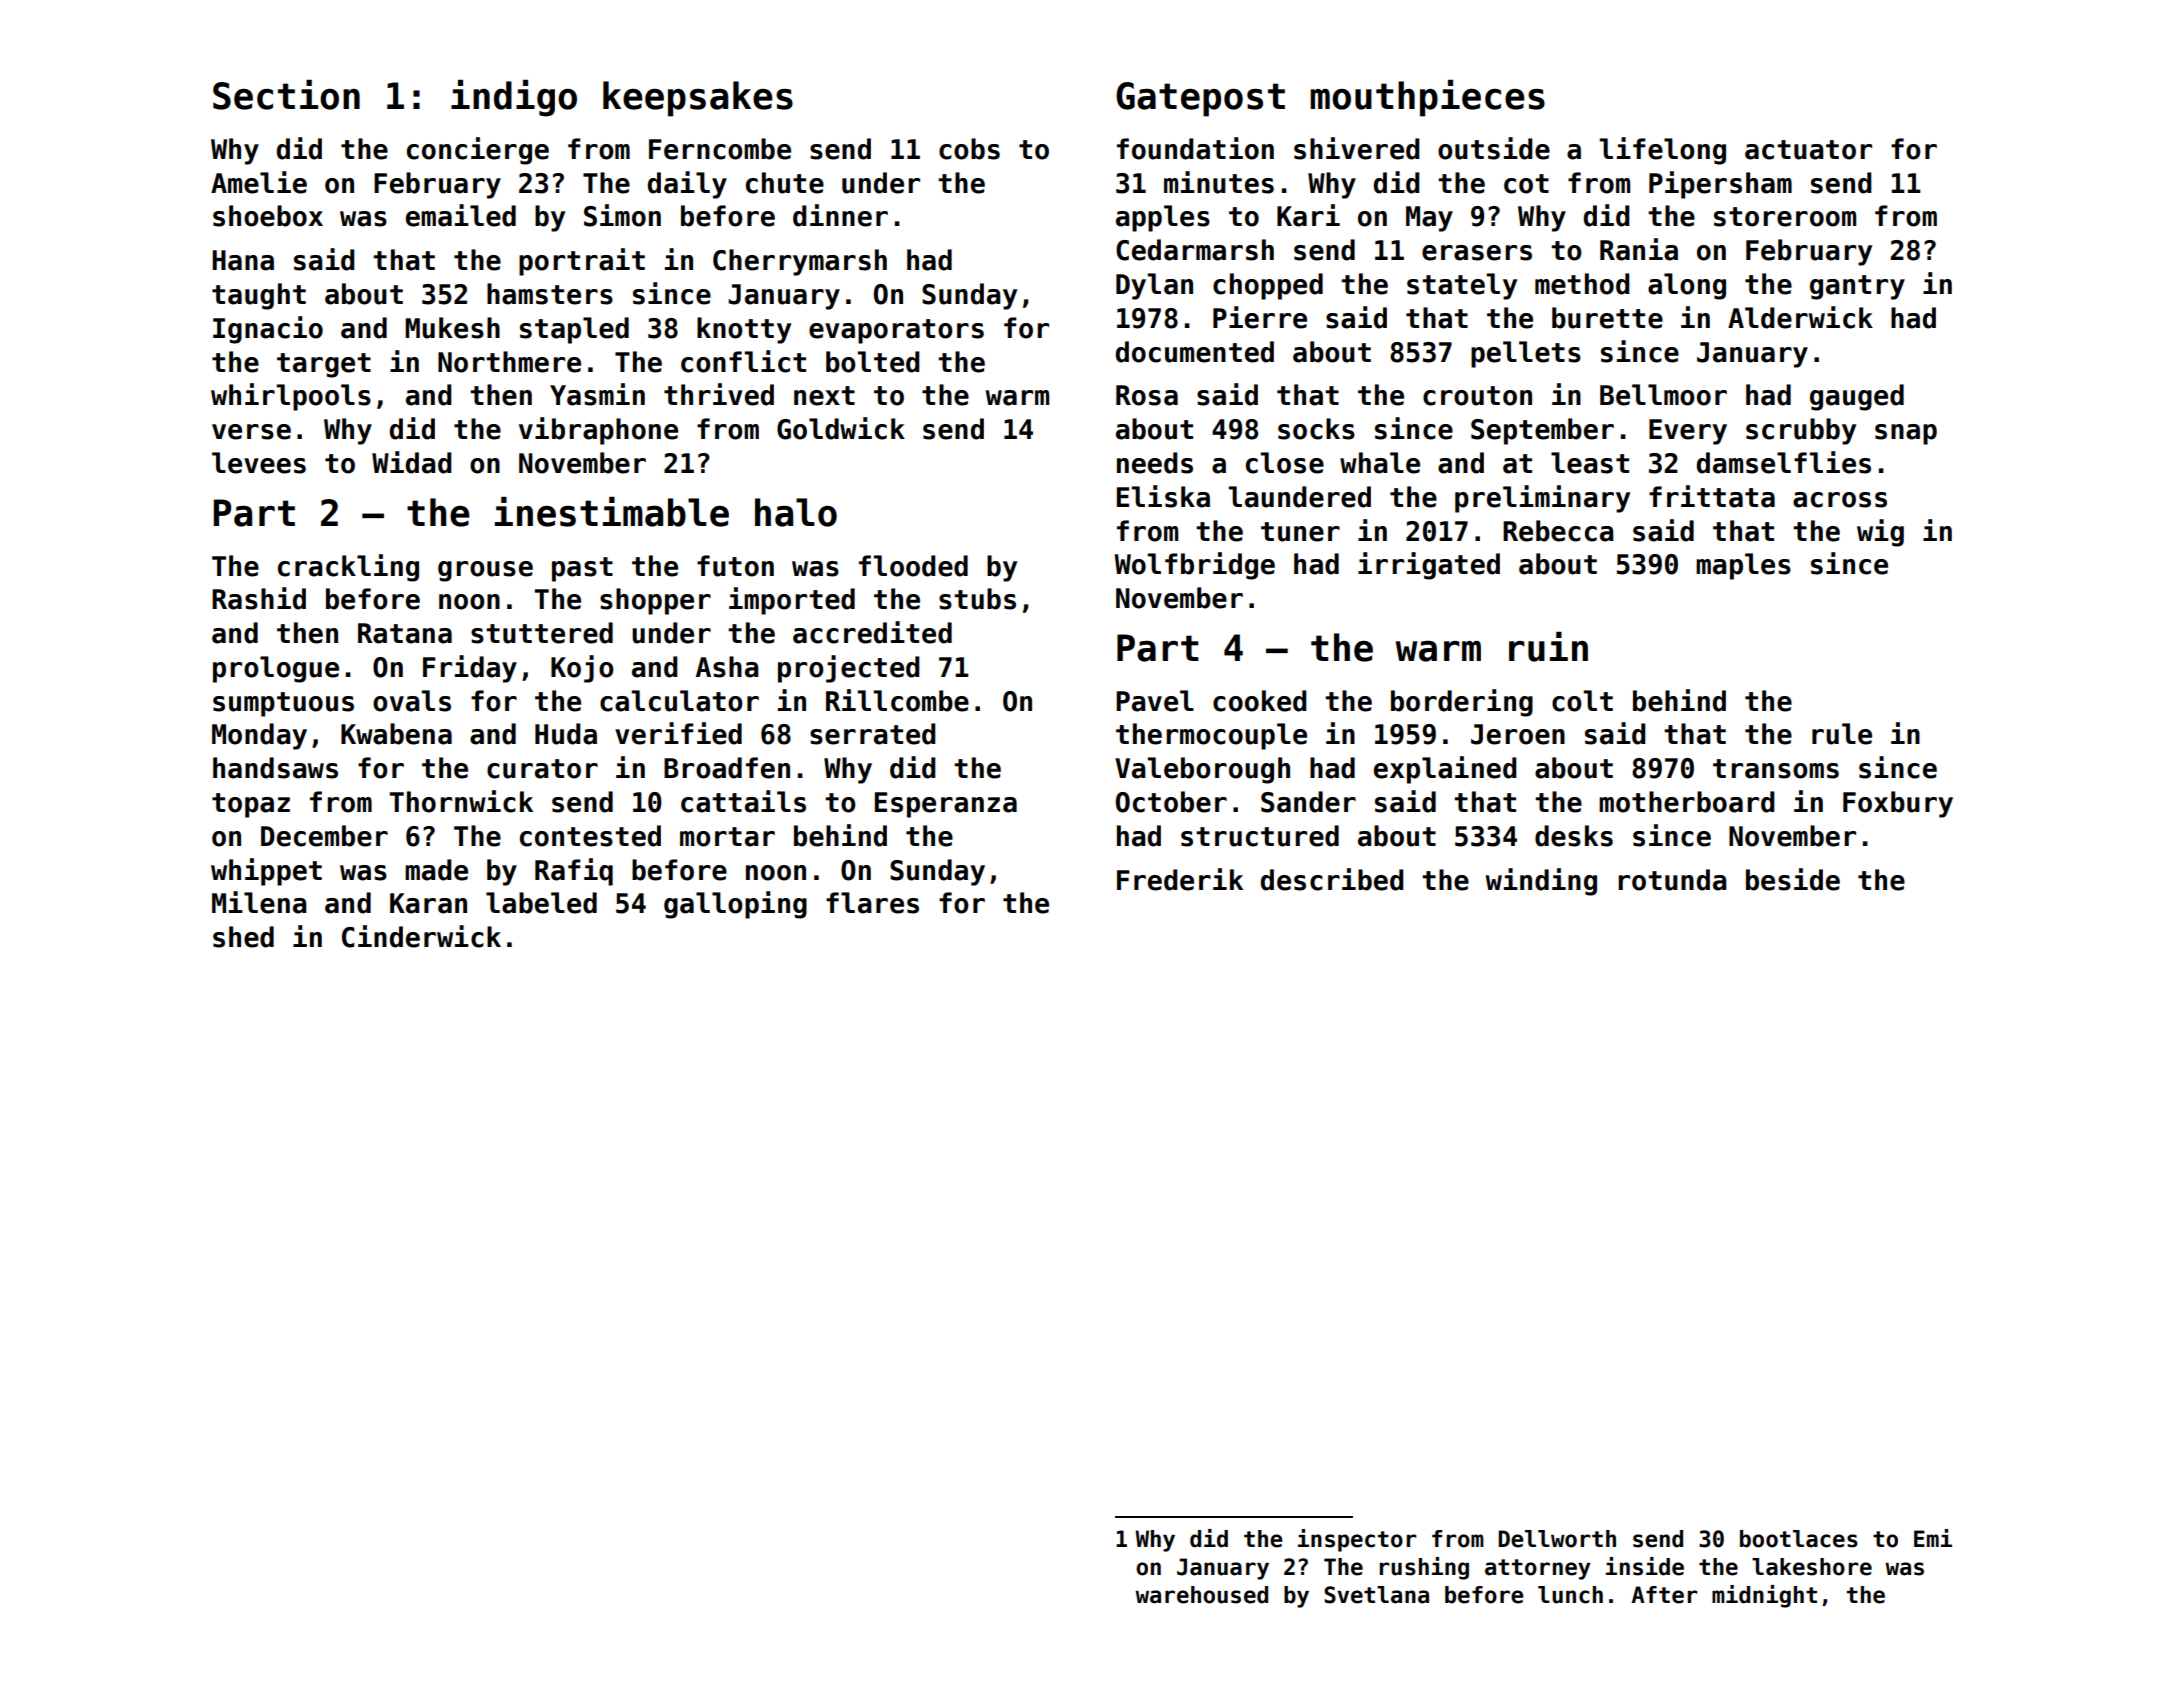 The height and width of the image is (1683, 2178). What do you see at coordinates (1201, 1595) in the image?
I see `warehoused` at bounding box center [1201, 1595].
